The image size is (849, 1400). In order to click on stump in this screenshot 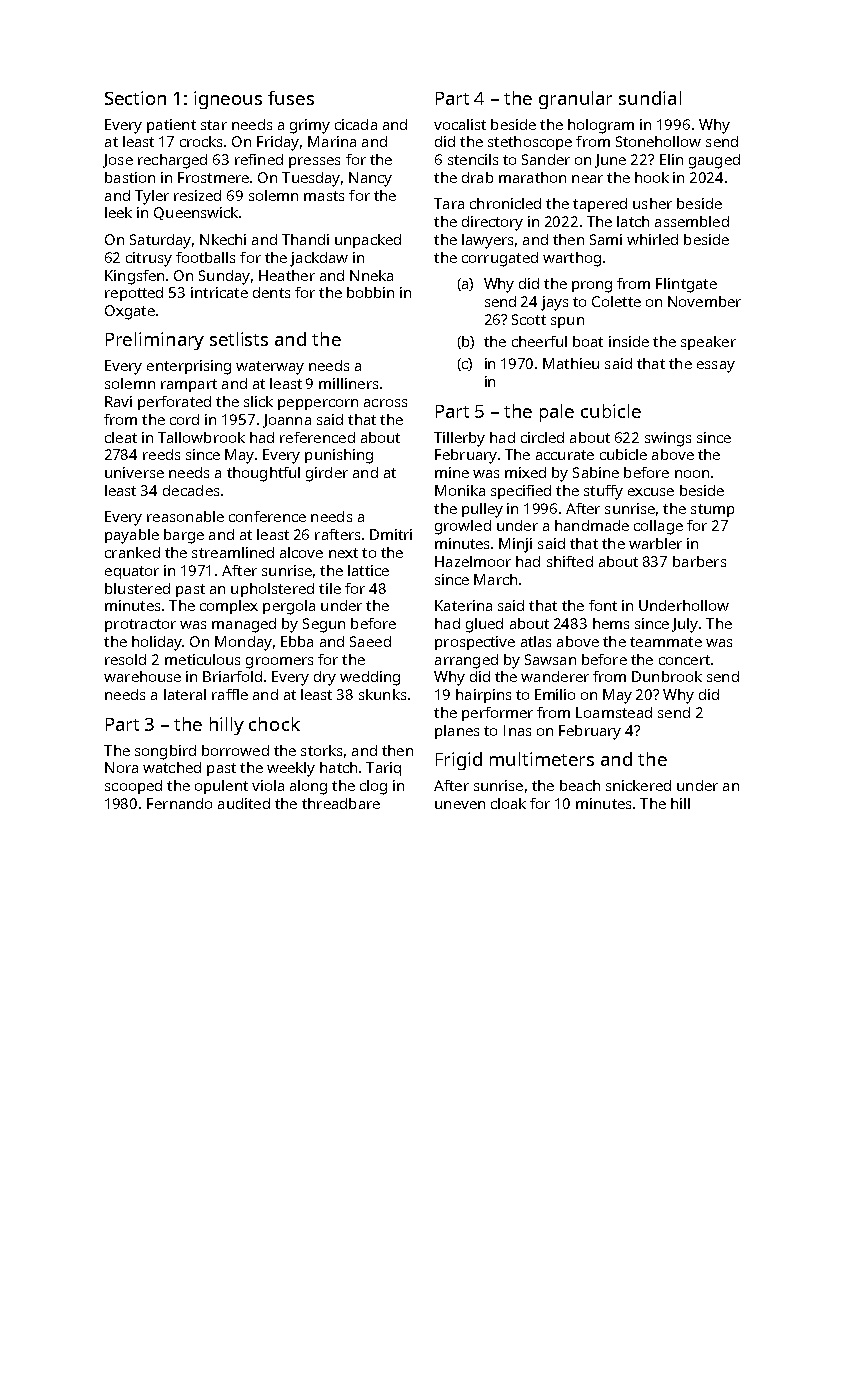, I will do `click(712, 510)`.
